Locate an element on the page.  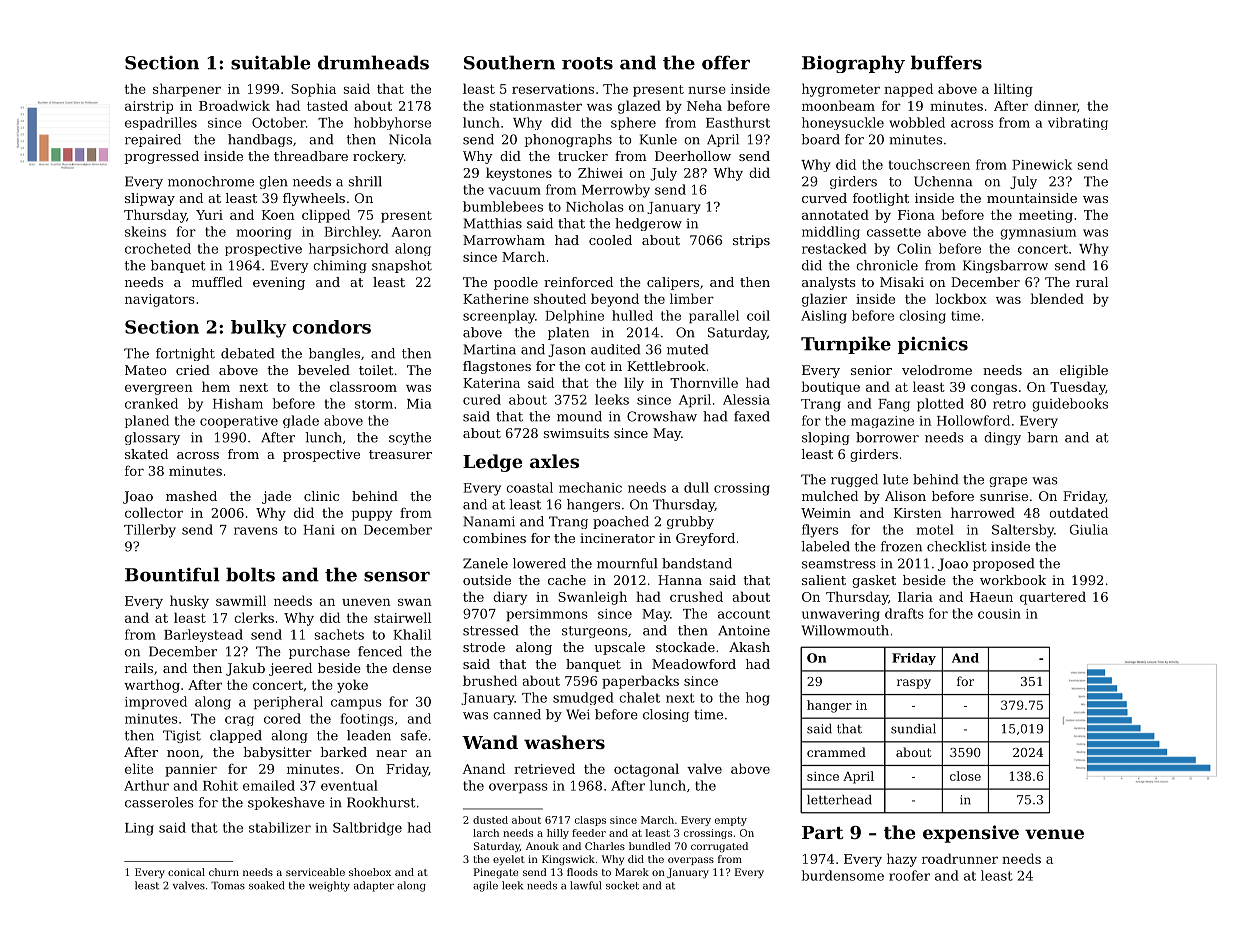
board is located at coordinates (820, 139).
